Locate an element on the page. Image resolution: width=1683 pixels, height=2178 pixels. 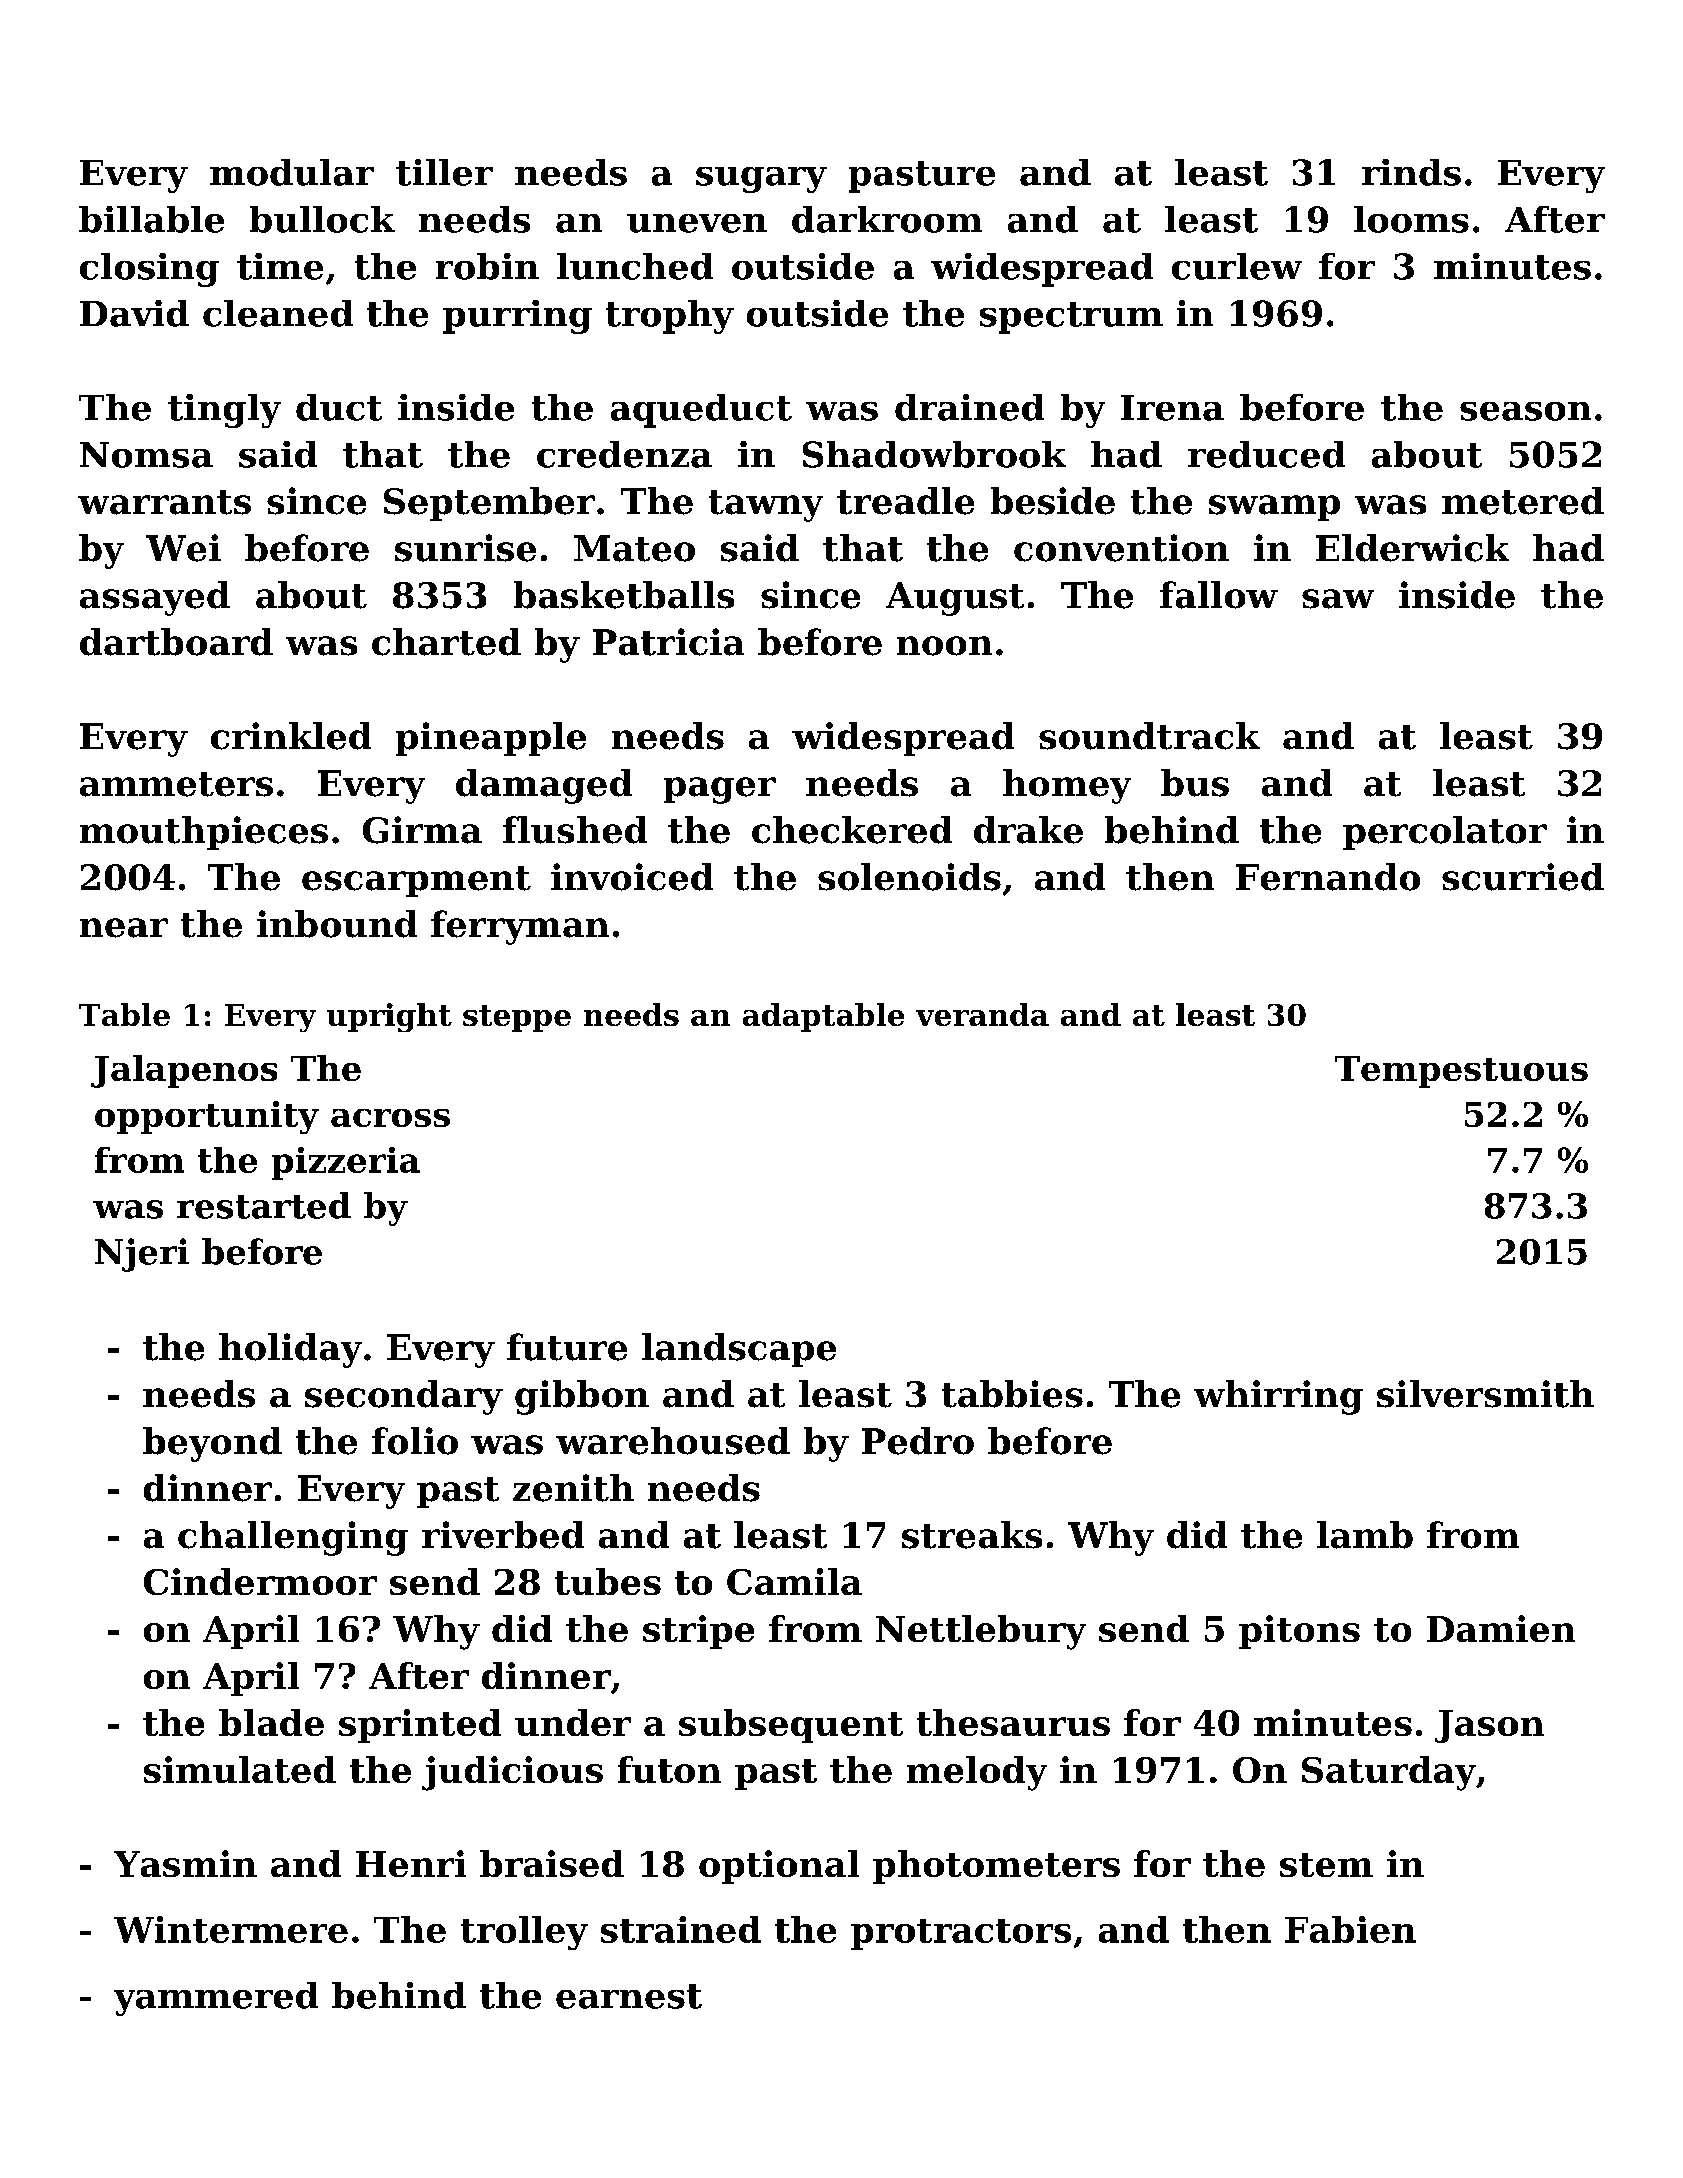
subsequent is located at coordinates (791, 1726).
